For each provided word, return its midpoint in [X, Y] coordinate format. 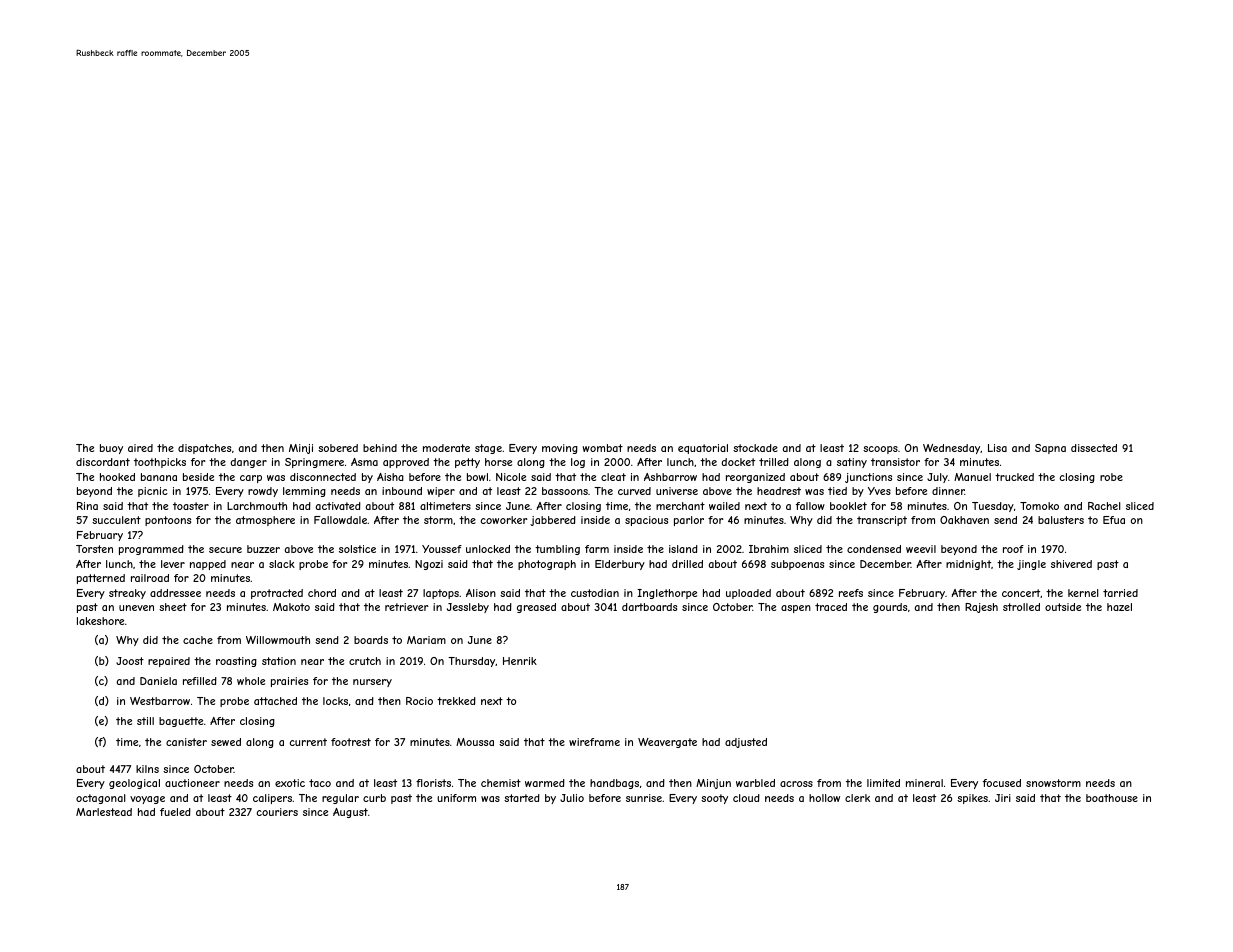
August [350, 813]
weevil [921, 549]
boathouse [1112, 798]
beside [198, 477]
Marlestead [104, 812]
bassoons [565, 491]
